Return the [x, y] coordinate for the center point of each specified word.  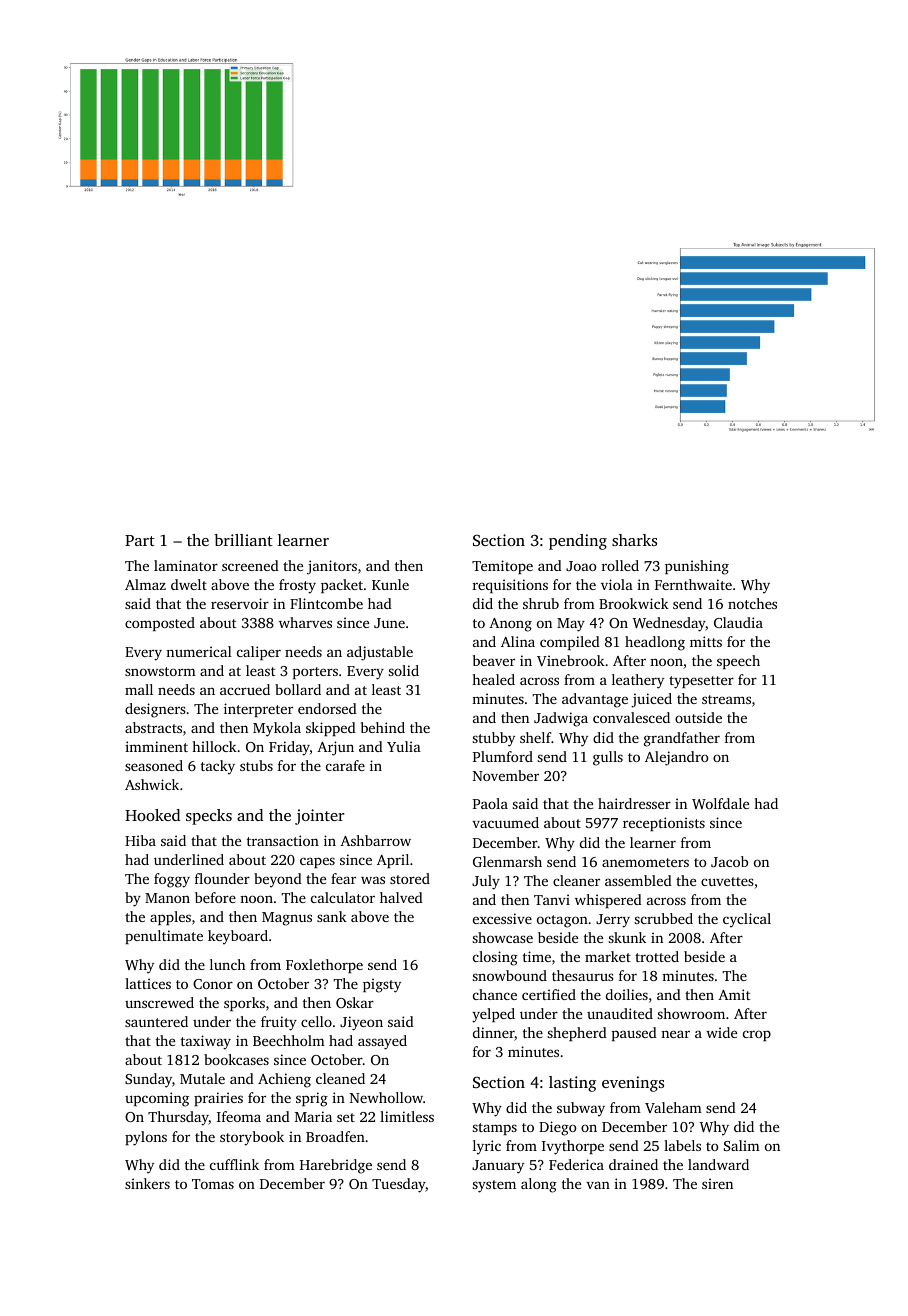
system [494, 1186]
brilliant [243, 540]
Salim [742, 1145]
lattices [148, 983]
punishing [697, 567]
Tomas [213, 1184]
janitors [332, 567]
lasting [572, 1084]
